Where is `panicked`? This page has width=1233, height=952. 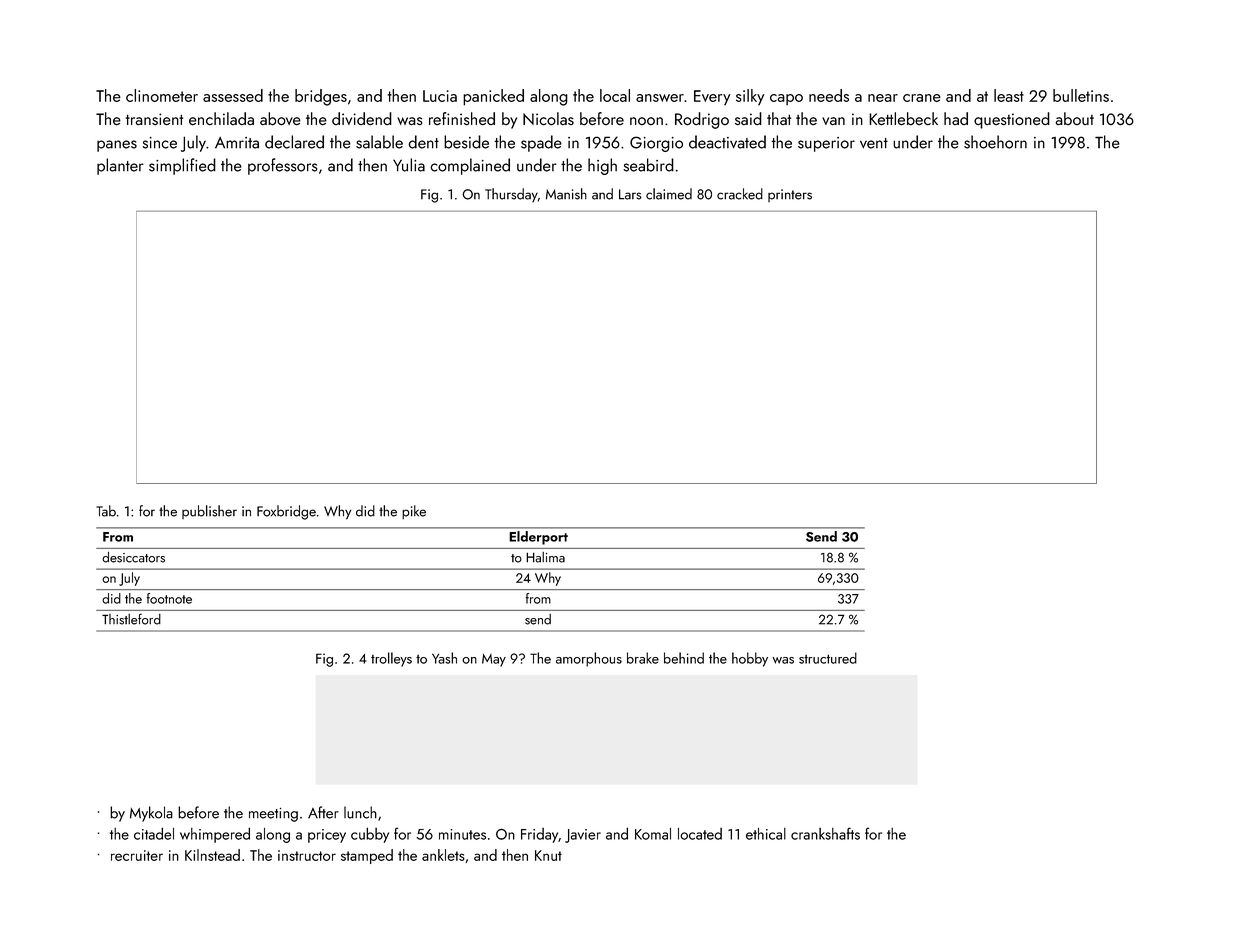 panicked is located at coordinates (493, 97).
